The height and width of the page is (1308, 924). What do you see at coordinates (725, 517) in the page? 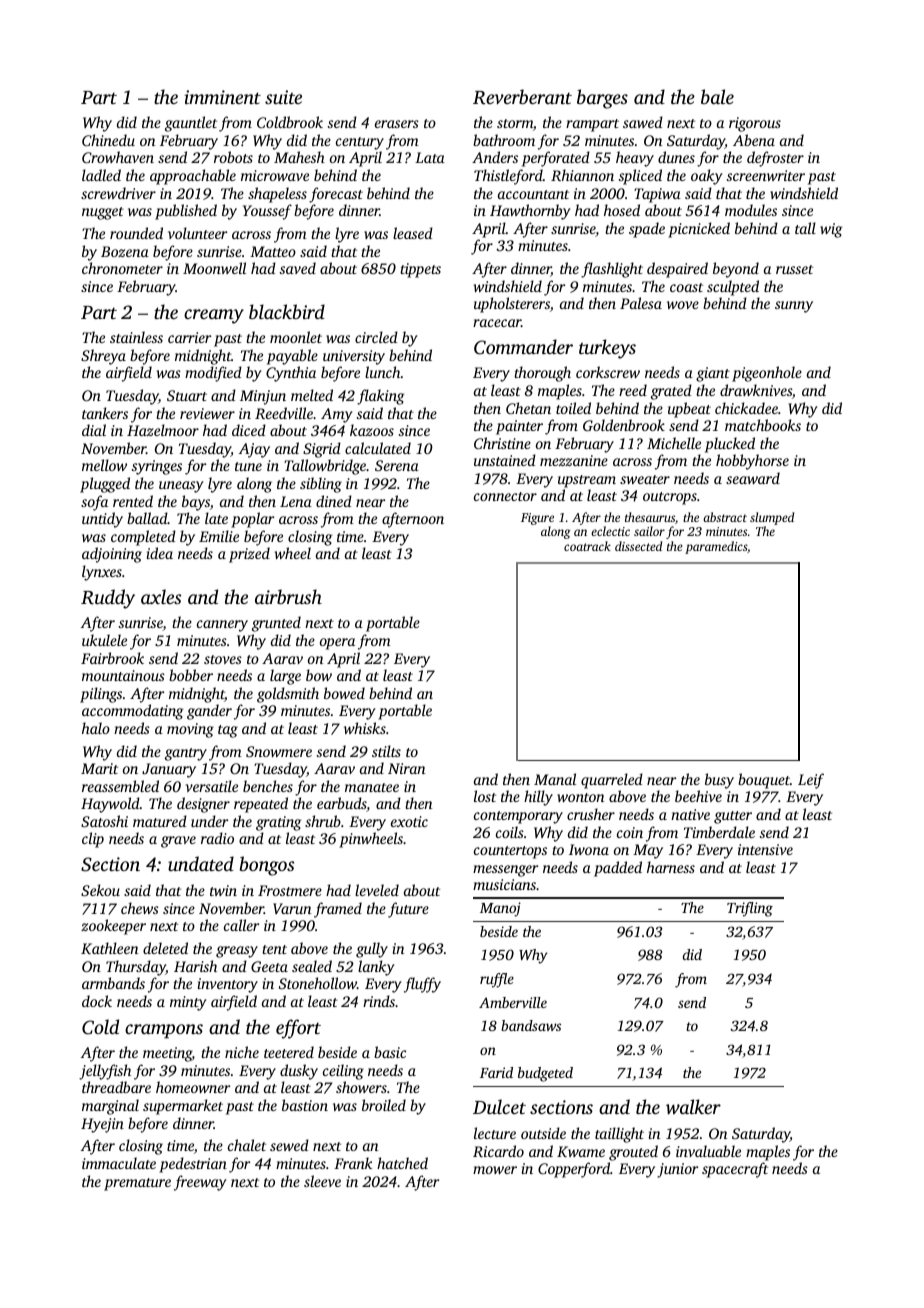
I see `abstract` at bounding box center [725, 517].
